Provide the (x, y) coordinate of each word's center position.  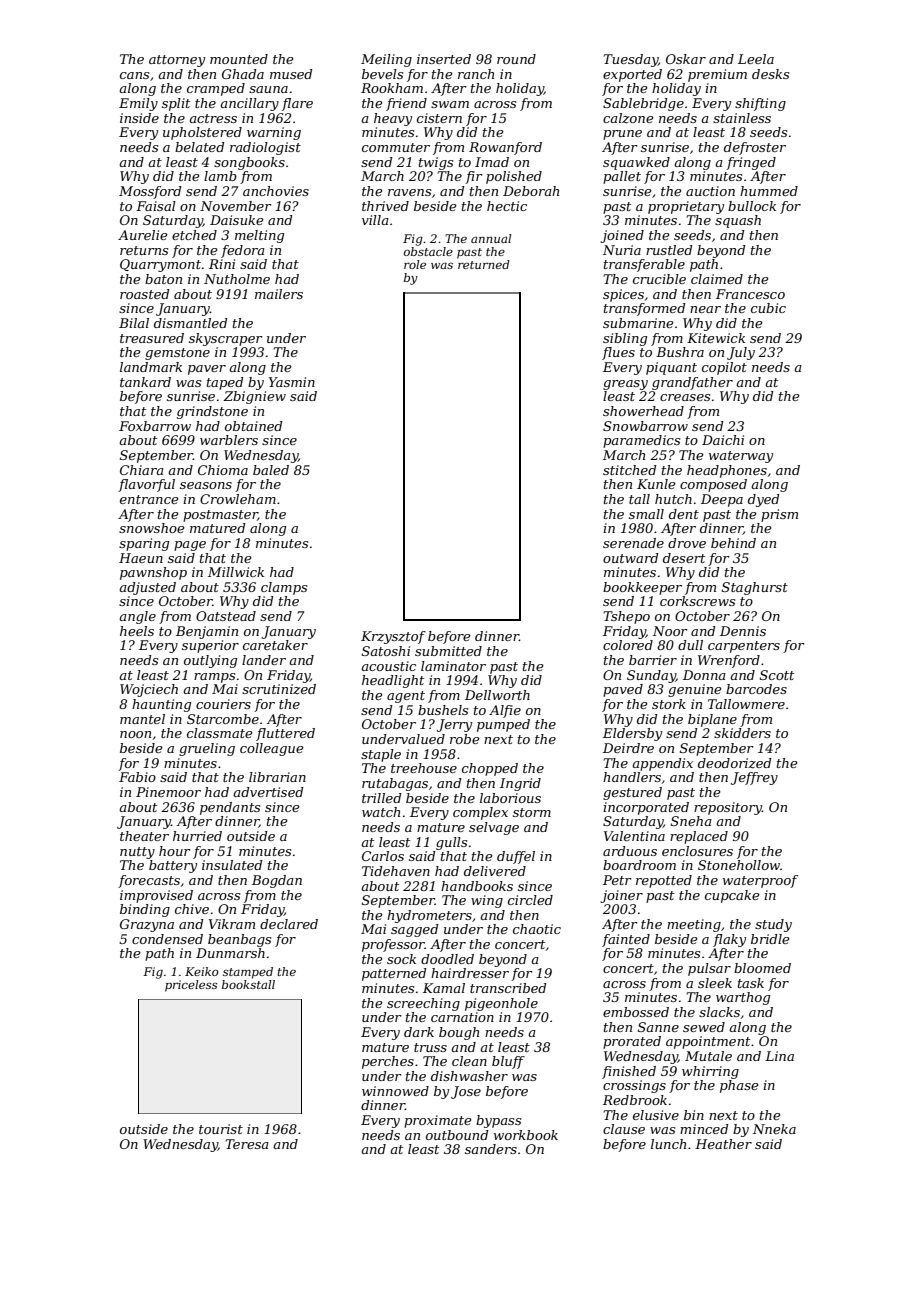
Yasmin (292, 382)
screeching (423, 1004)
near (705, 309)
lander (264, 660)
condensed (167, 939)
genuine (695, 690)
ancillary (249, 104)
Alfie (505, 711)
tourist (221, 1129)
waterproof (760, 881)
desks (770, 74)
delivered (495, 871)
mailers (279, 294)
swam (450, 104)
